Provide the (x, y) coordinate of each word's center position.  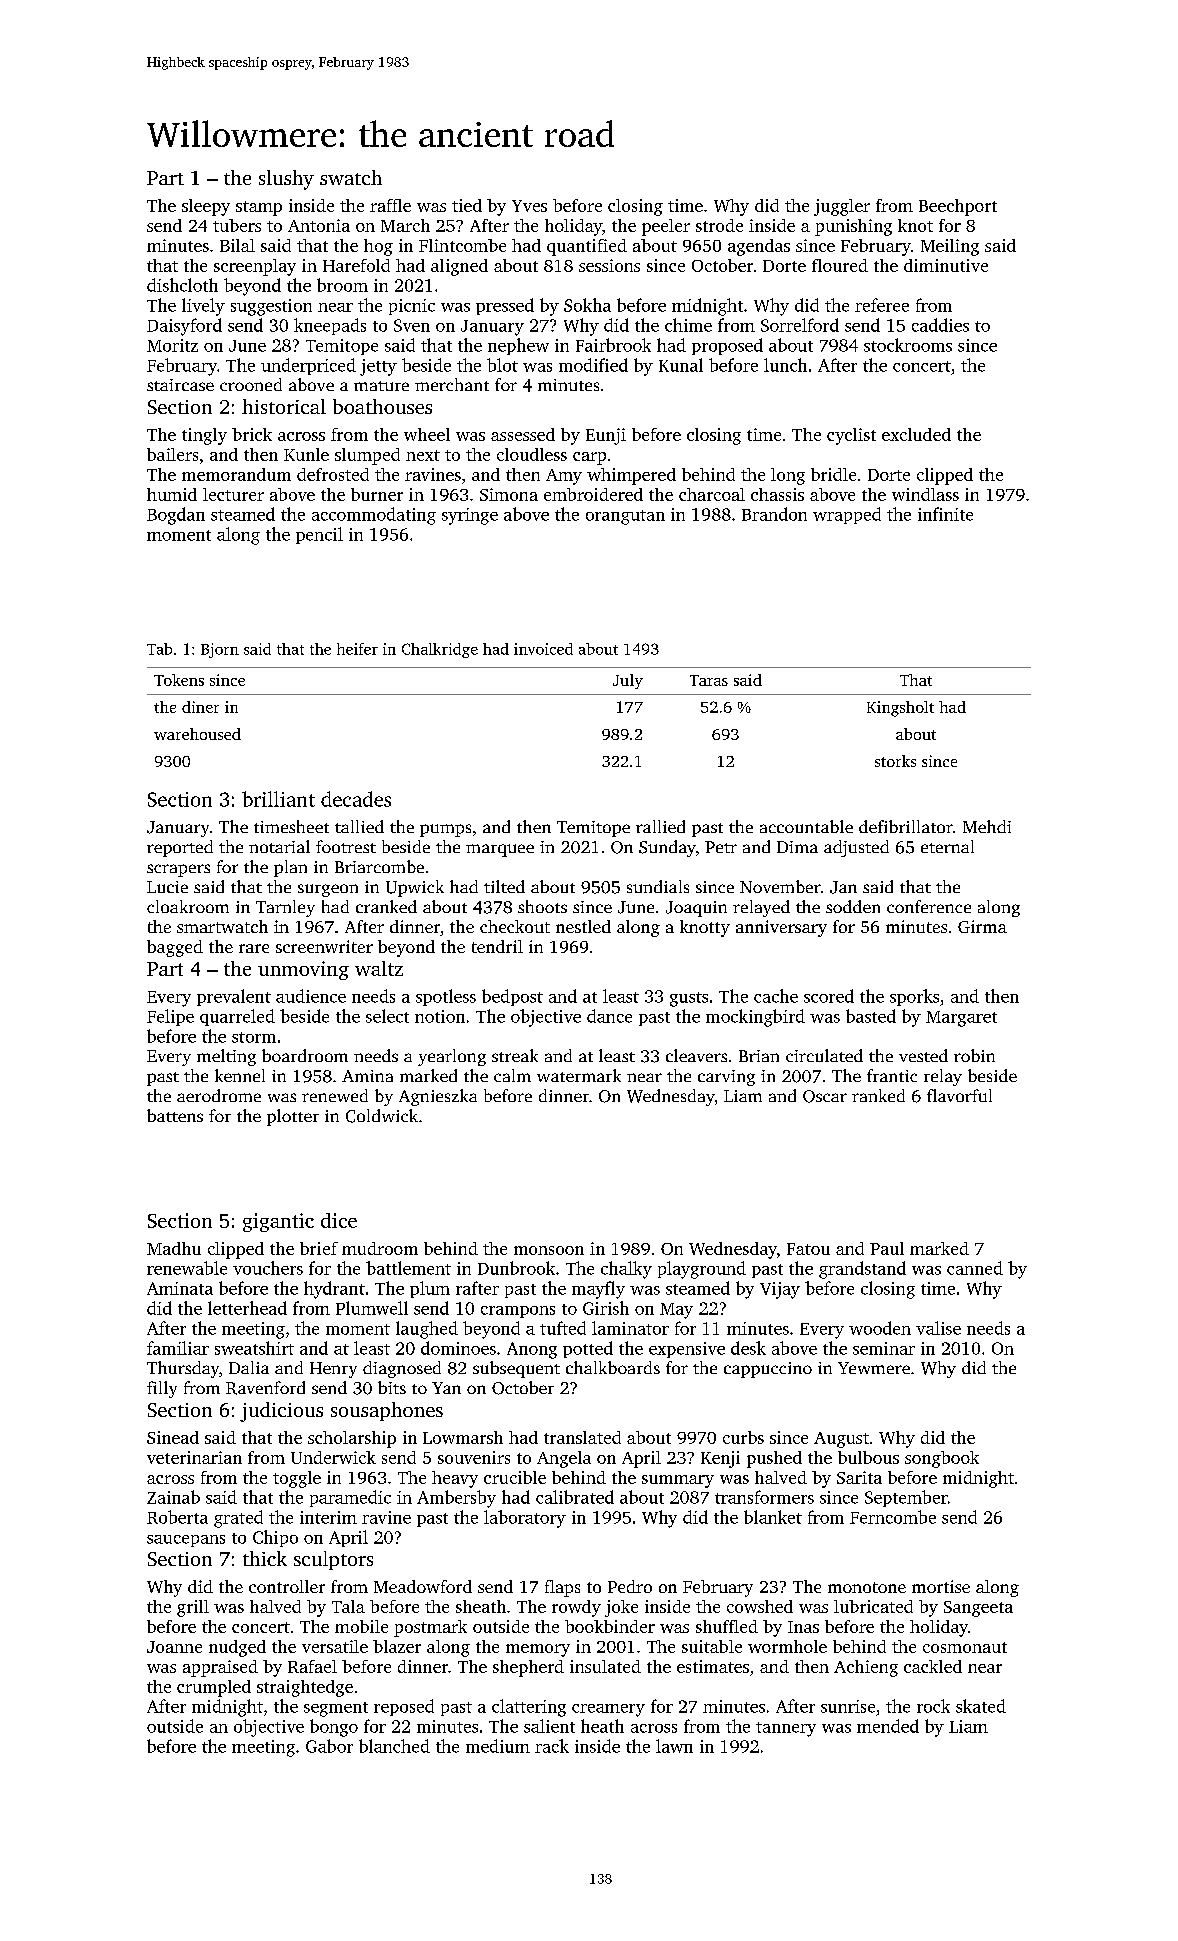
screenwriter (324, 946)
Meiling (950, 247)
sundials (658, 886)
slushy (286, 180)
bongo (334, 1728)
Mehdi (987, 826)
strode (719, 225)
